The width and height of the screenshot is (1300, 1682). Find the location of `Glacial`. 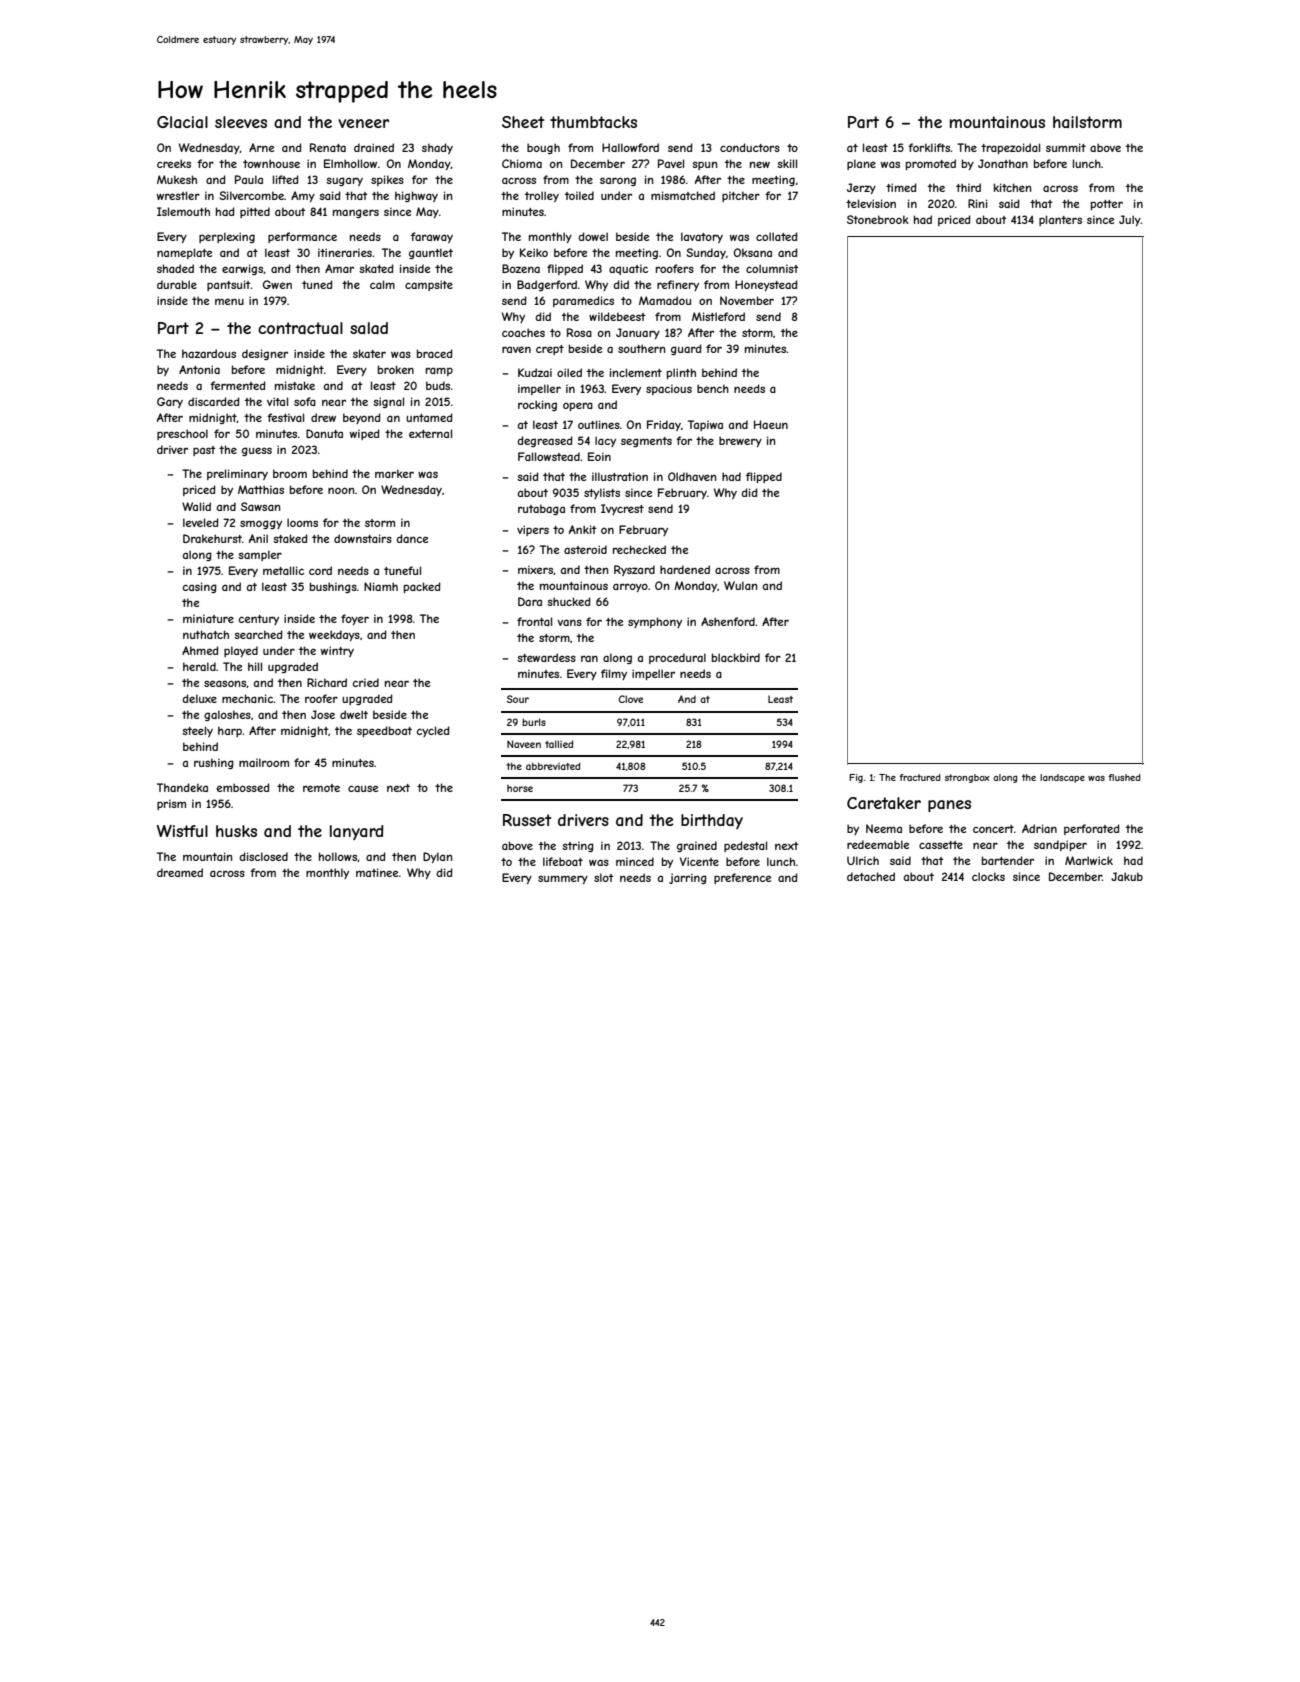

Glacial is located at coordinates (182, 122).
